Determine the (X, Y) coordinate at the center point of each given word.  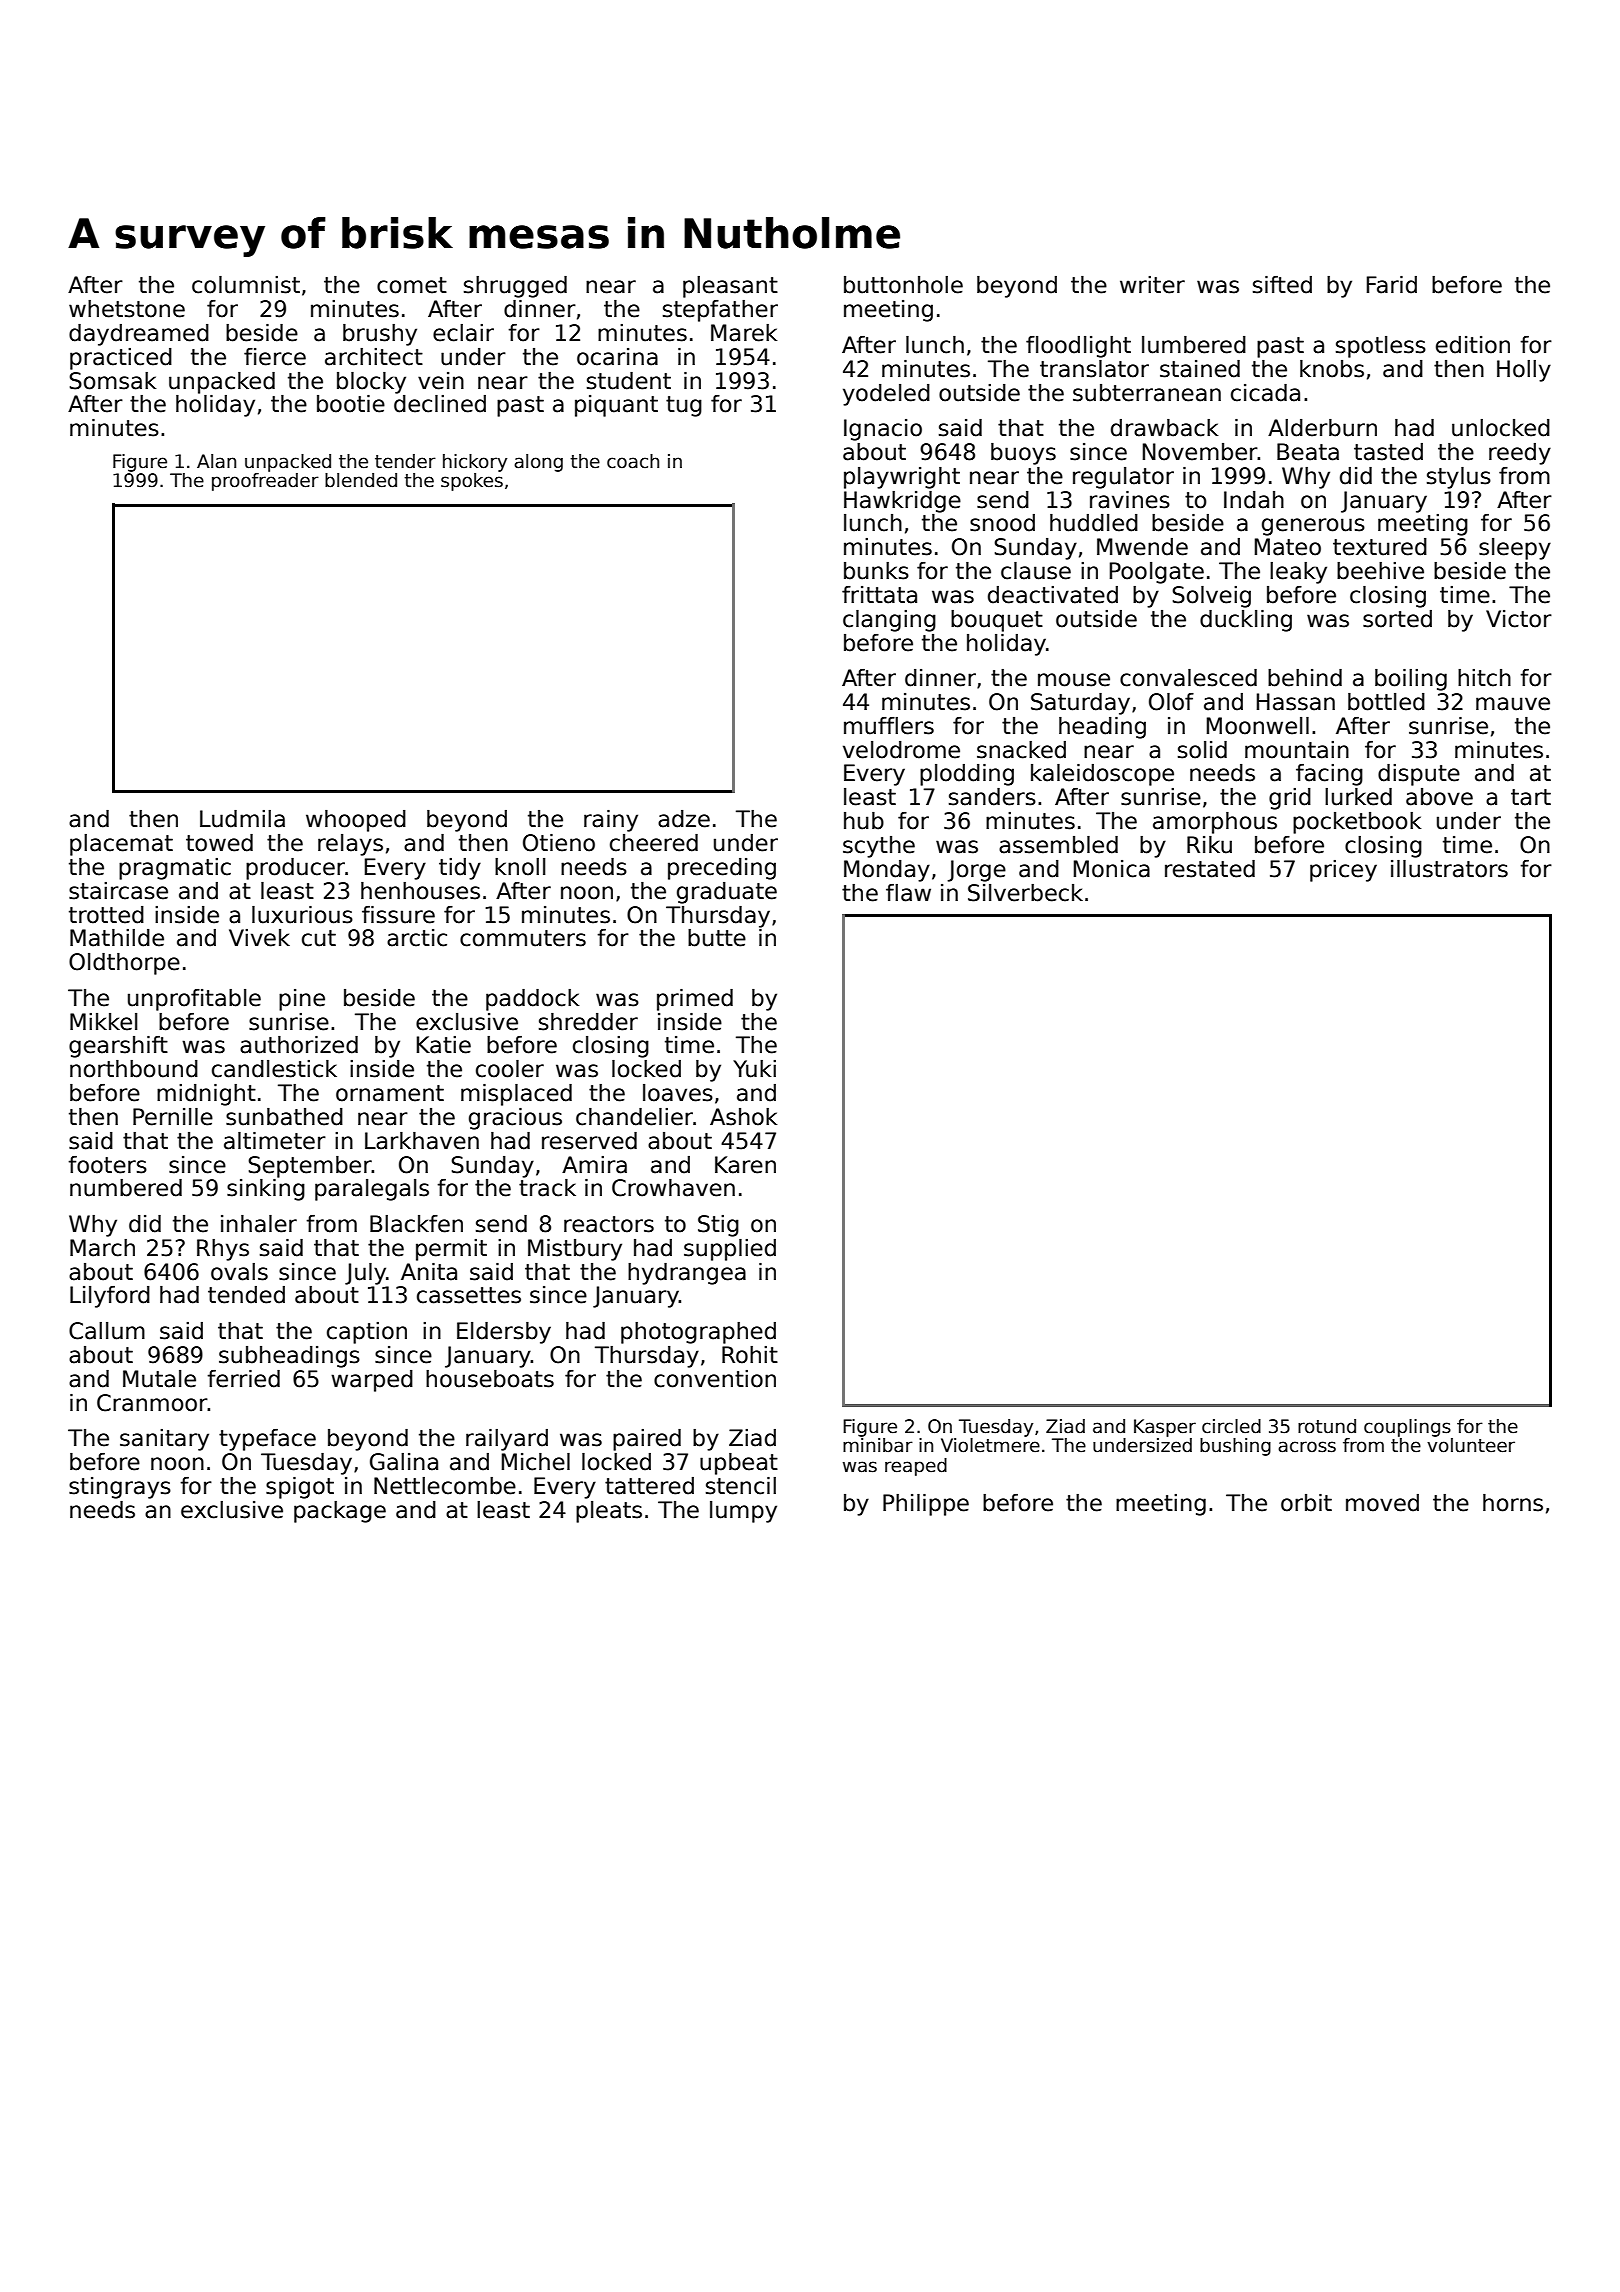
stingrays (120, 1488)
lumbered (1194, 345)
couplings (1407, 1428)
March (102, 1248)
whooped (356, 821)
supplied (730, 1250)
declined (440, 404)
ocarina (617, 357)
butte (717, 938)
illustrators (1449, 869)
